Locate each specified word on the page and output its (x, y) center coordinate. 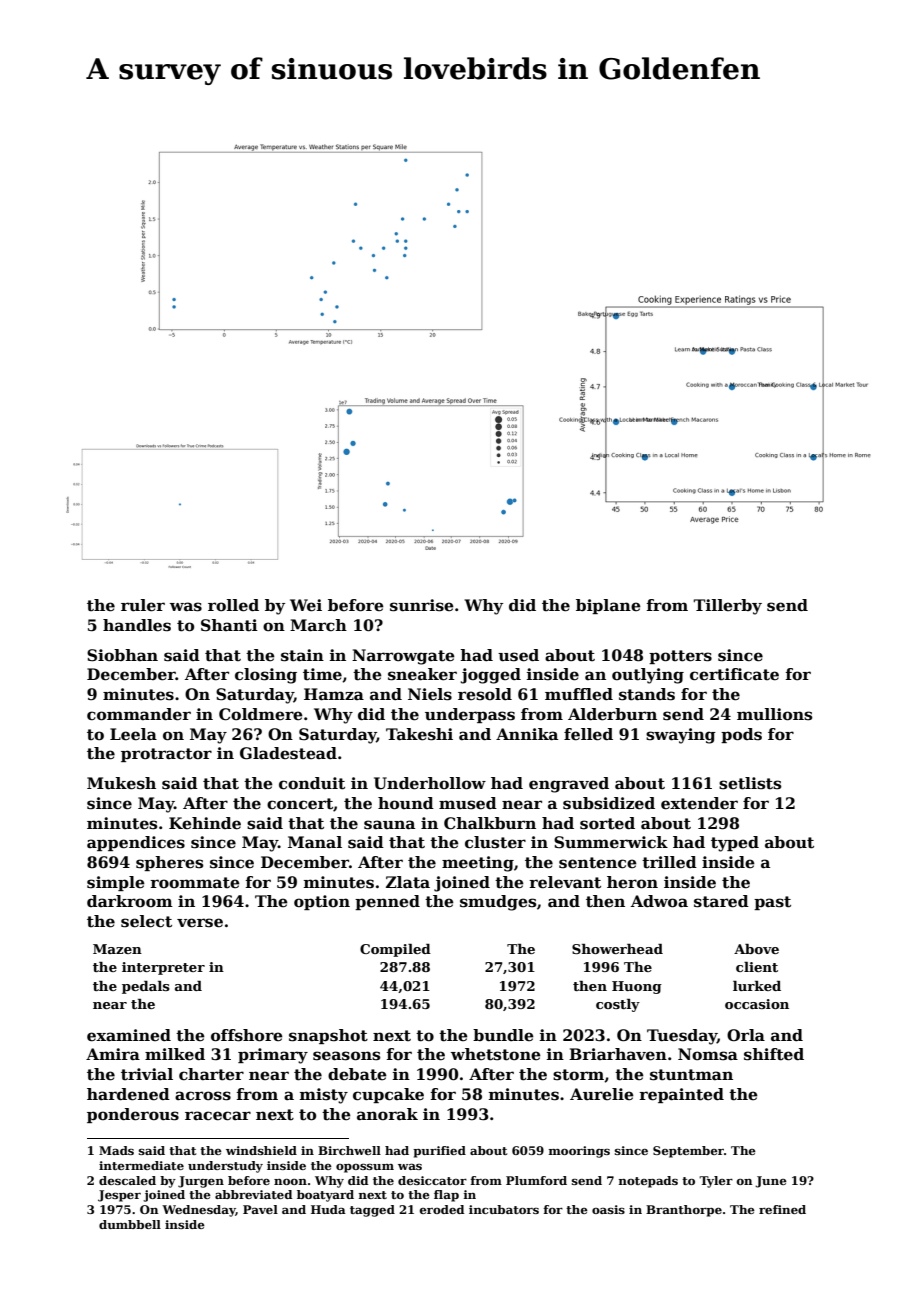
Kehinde (205, 823)
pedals (146, 987)
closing (266, 676)
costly (618, 1005)
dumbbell (130, 1224)
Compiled (395, 950)
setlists (750, 783)
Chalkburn (490, 823)
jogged (490, 676)
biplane (608, 606)
